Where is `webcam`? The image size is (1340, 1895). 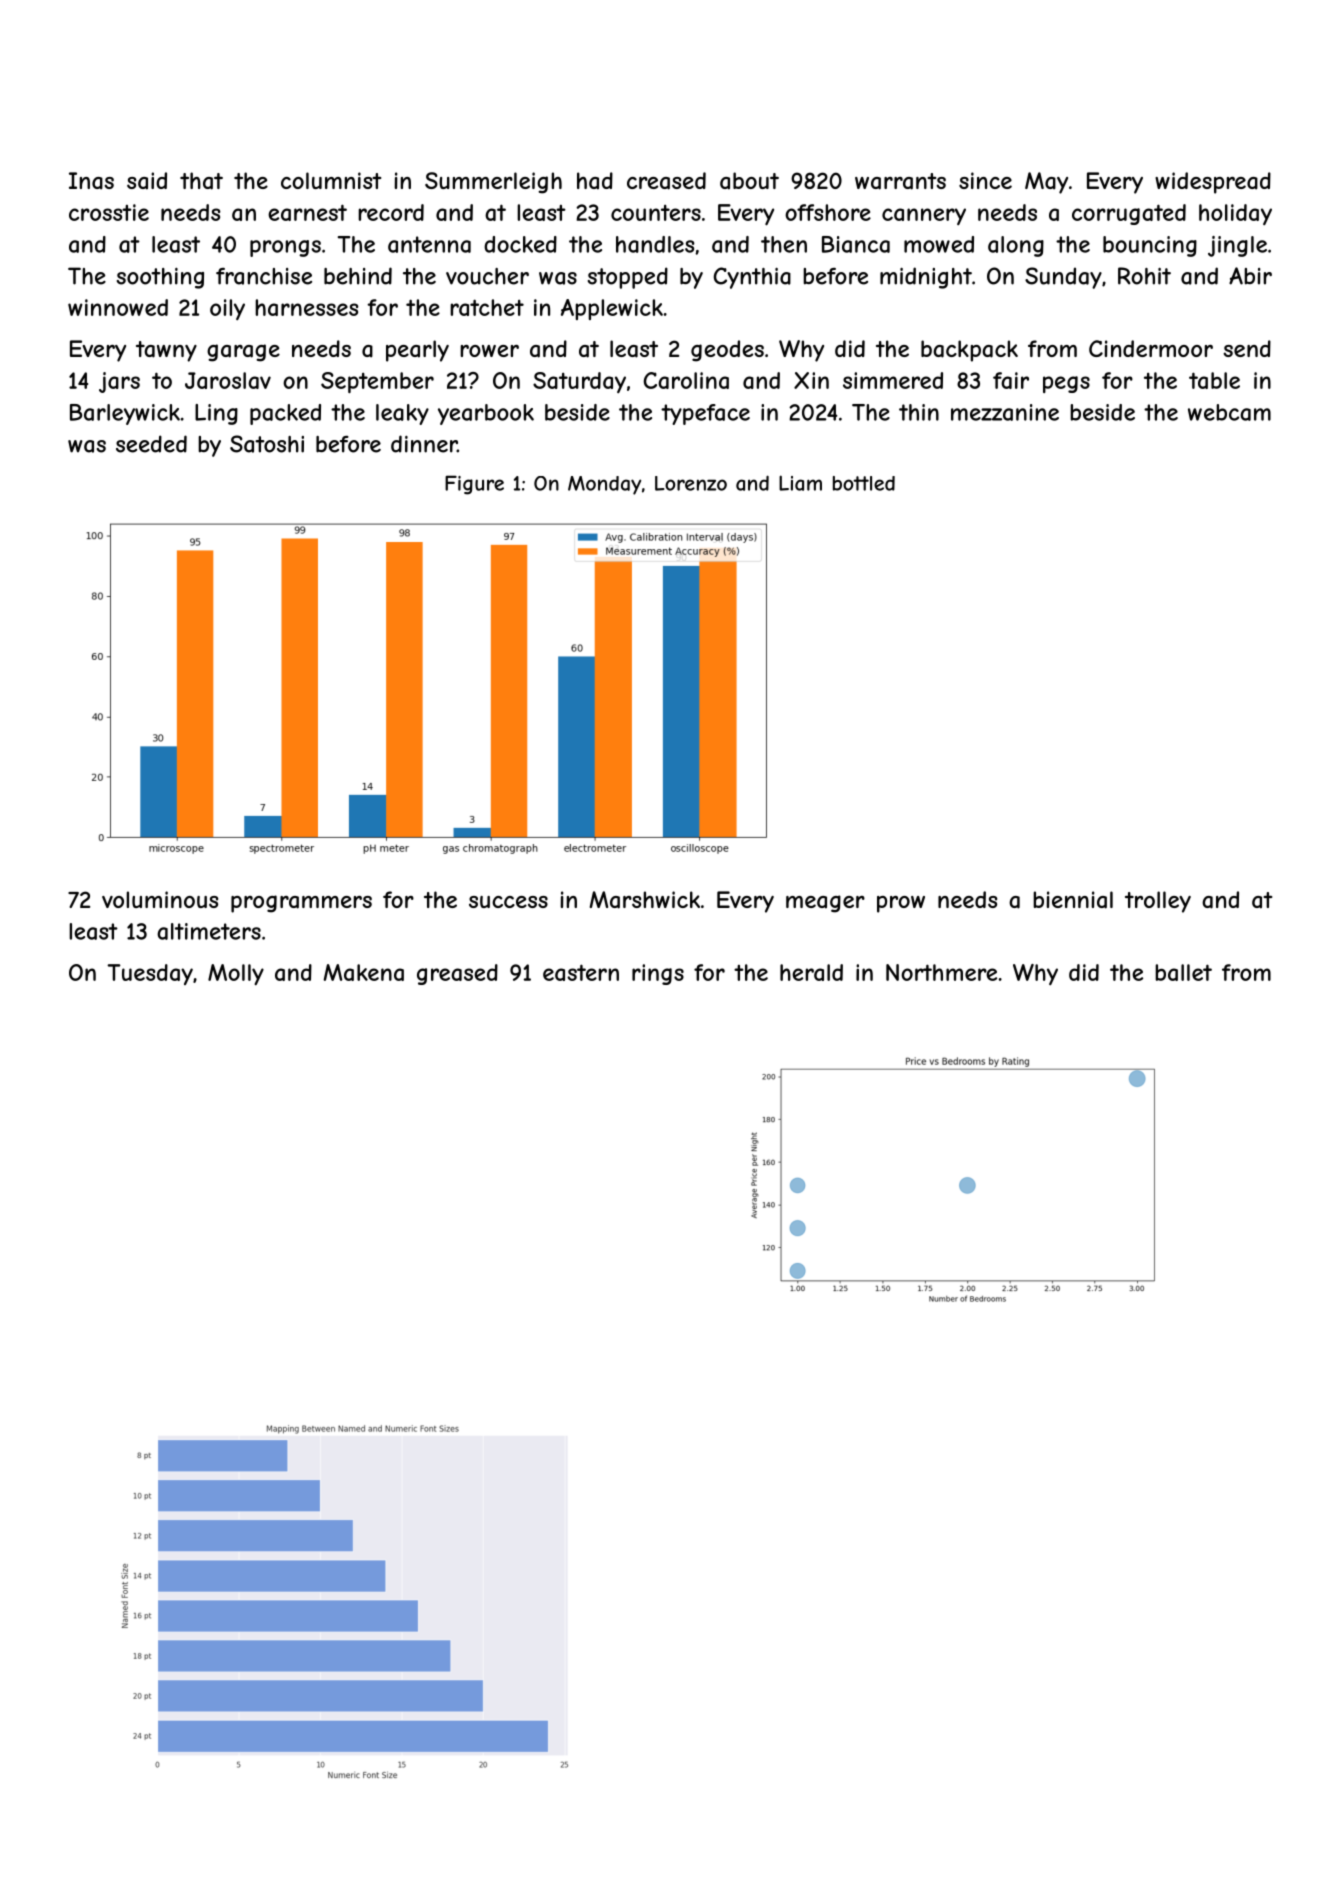
webcam is located at coordinates (1229, 412).
